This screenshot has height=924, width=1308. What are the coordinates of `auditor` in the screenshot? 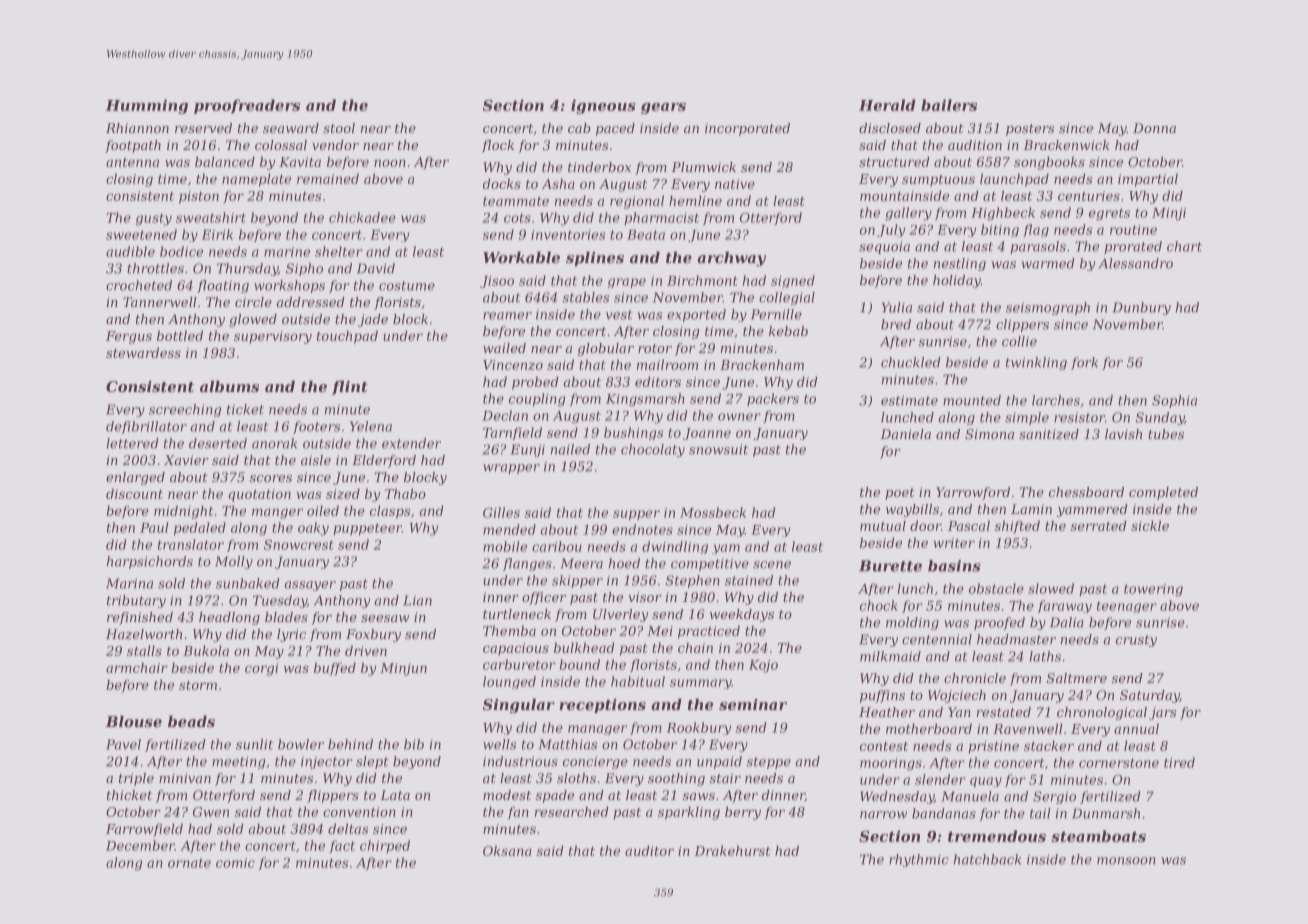 It's located at (649, 850).
